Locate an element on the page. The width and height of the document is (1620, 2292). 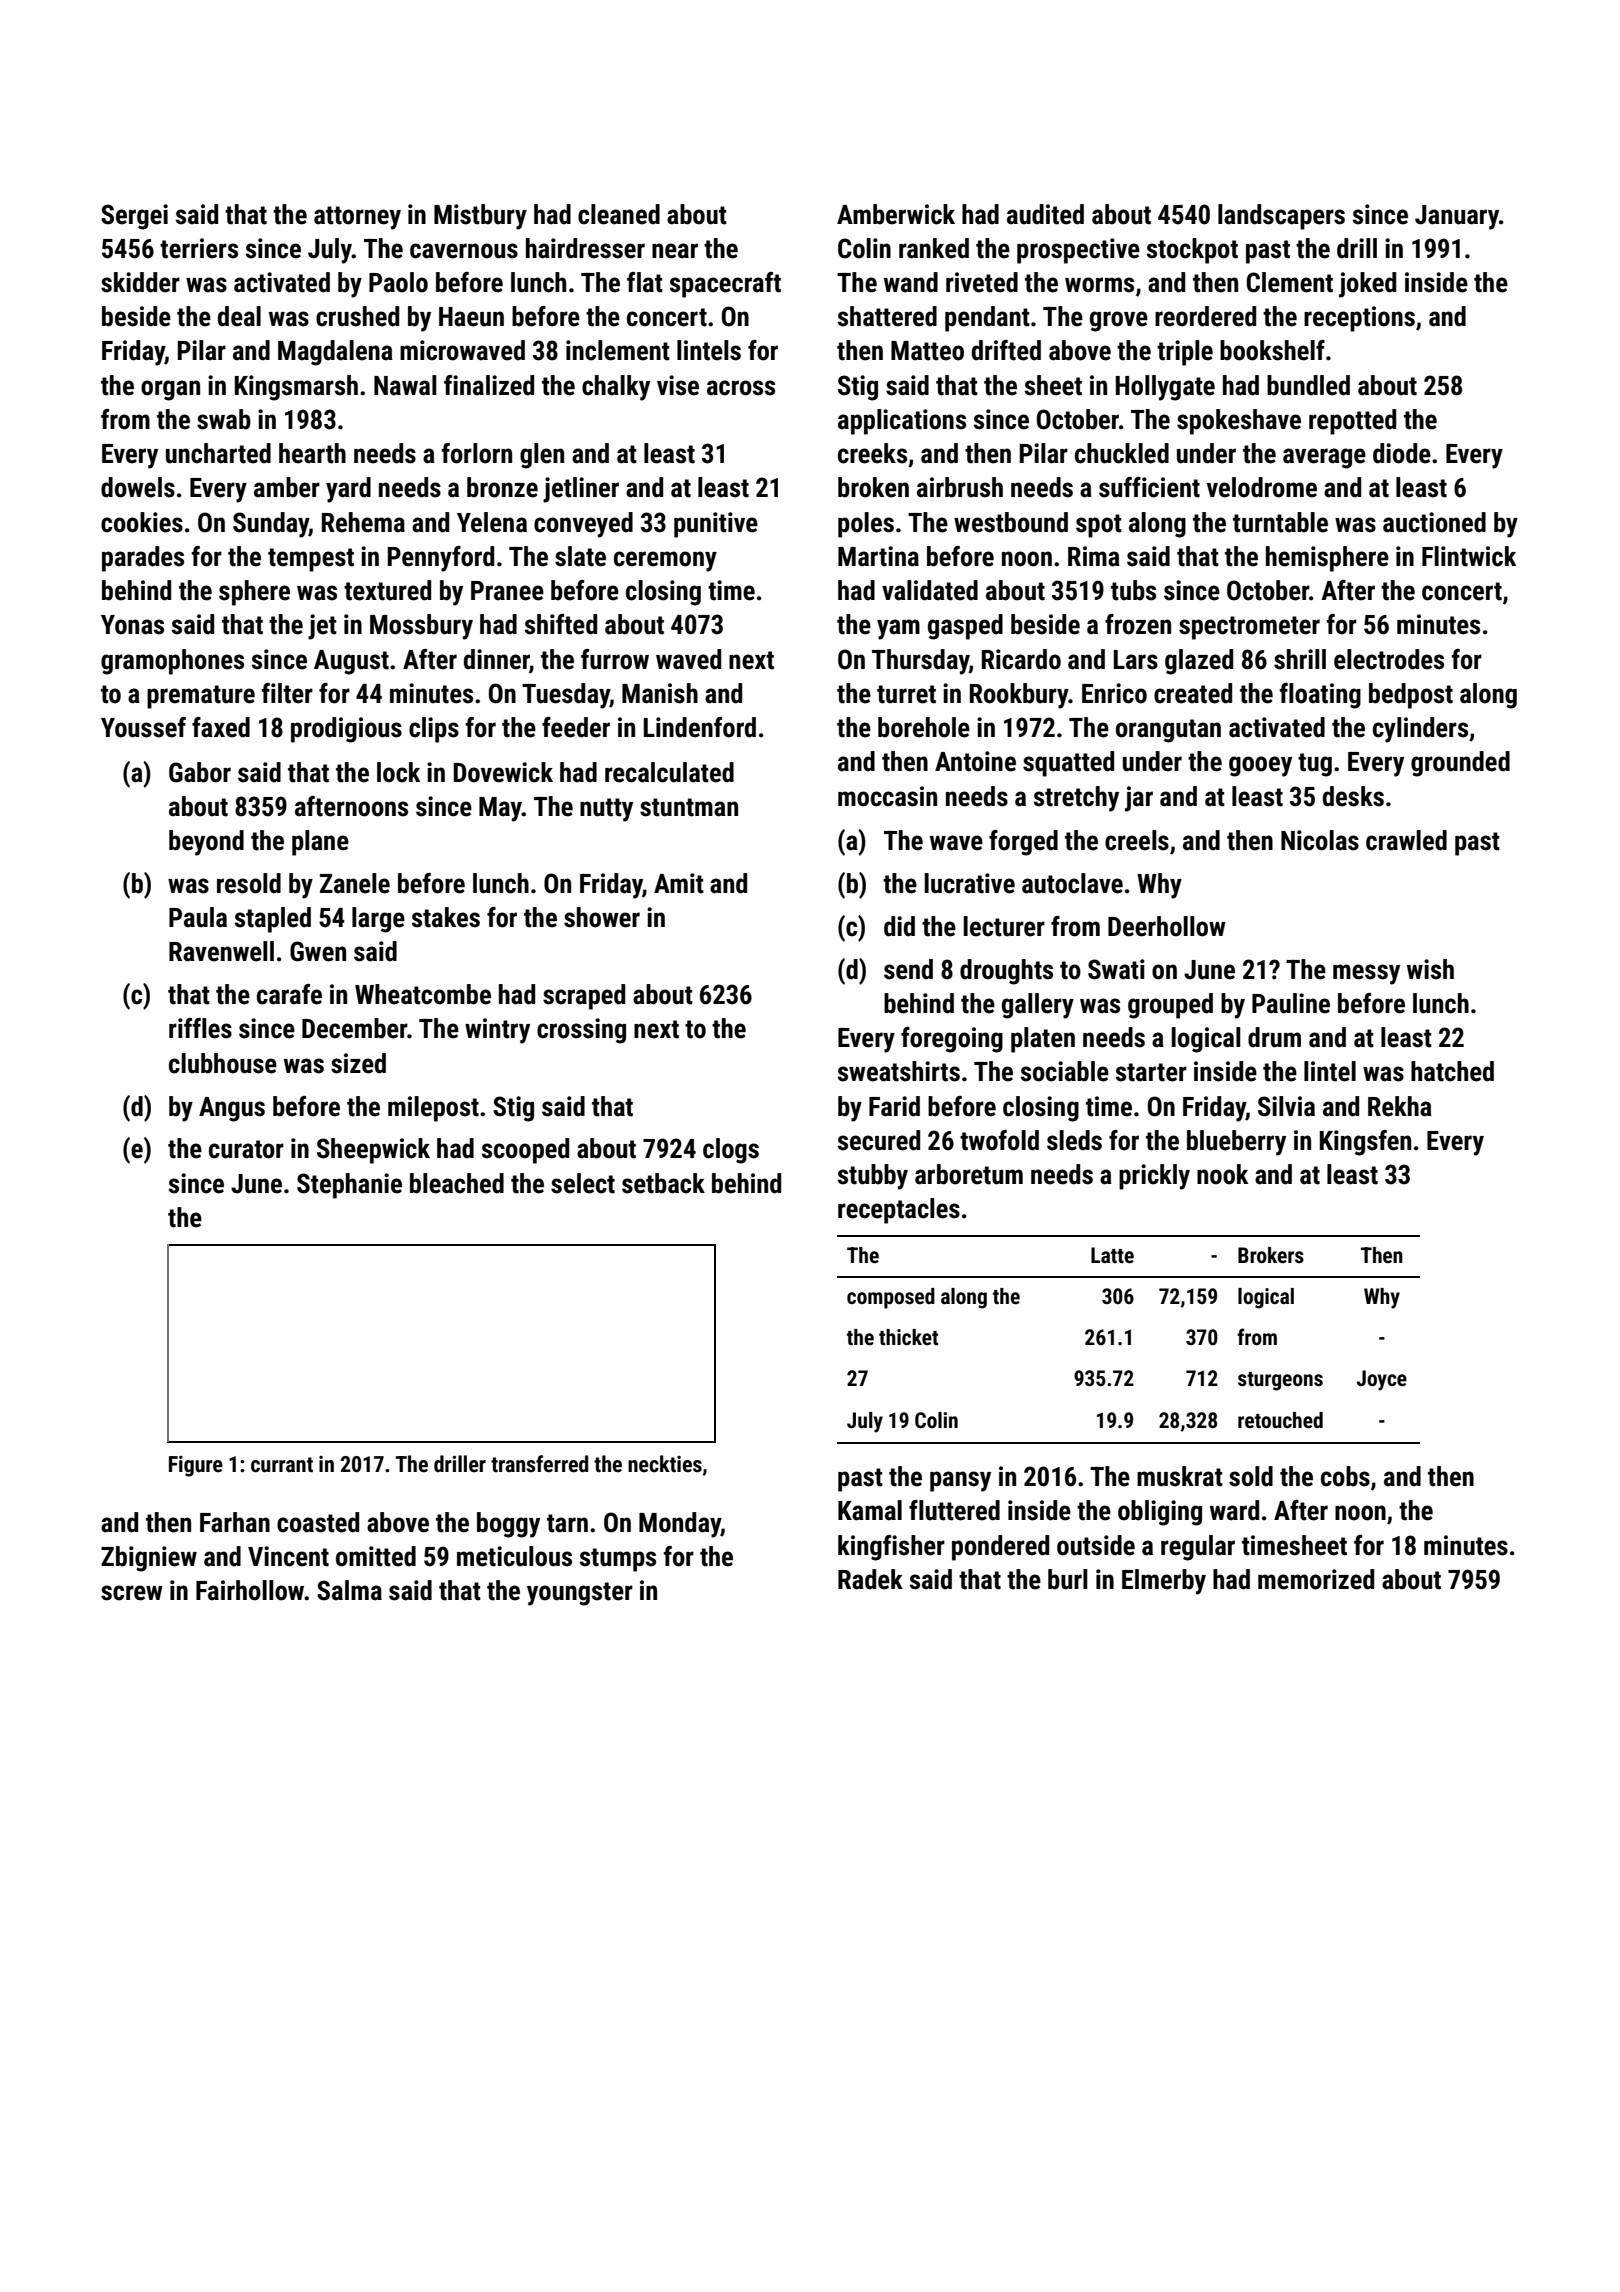
cleaned is located at coordinates (619, 214).
